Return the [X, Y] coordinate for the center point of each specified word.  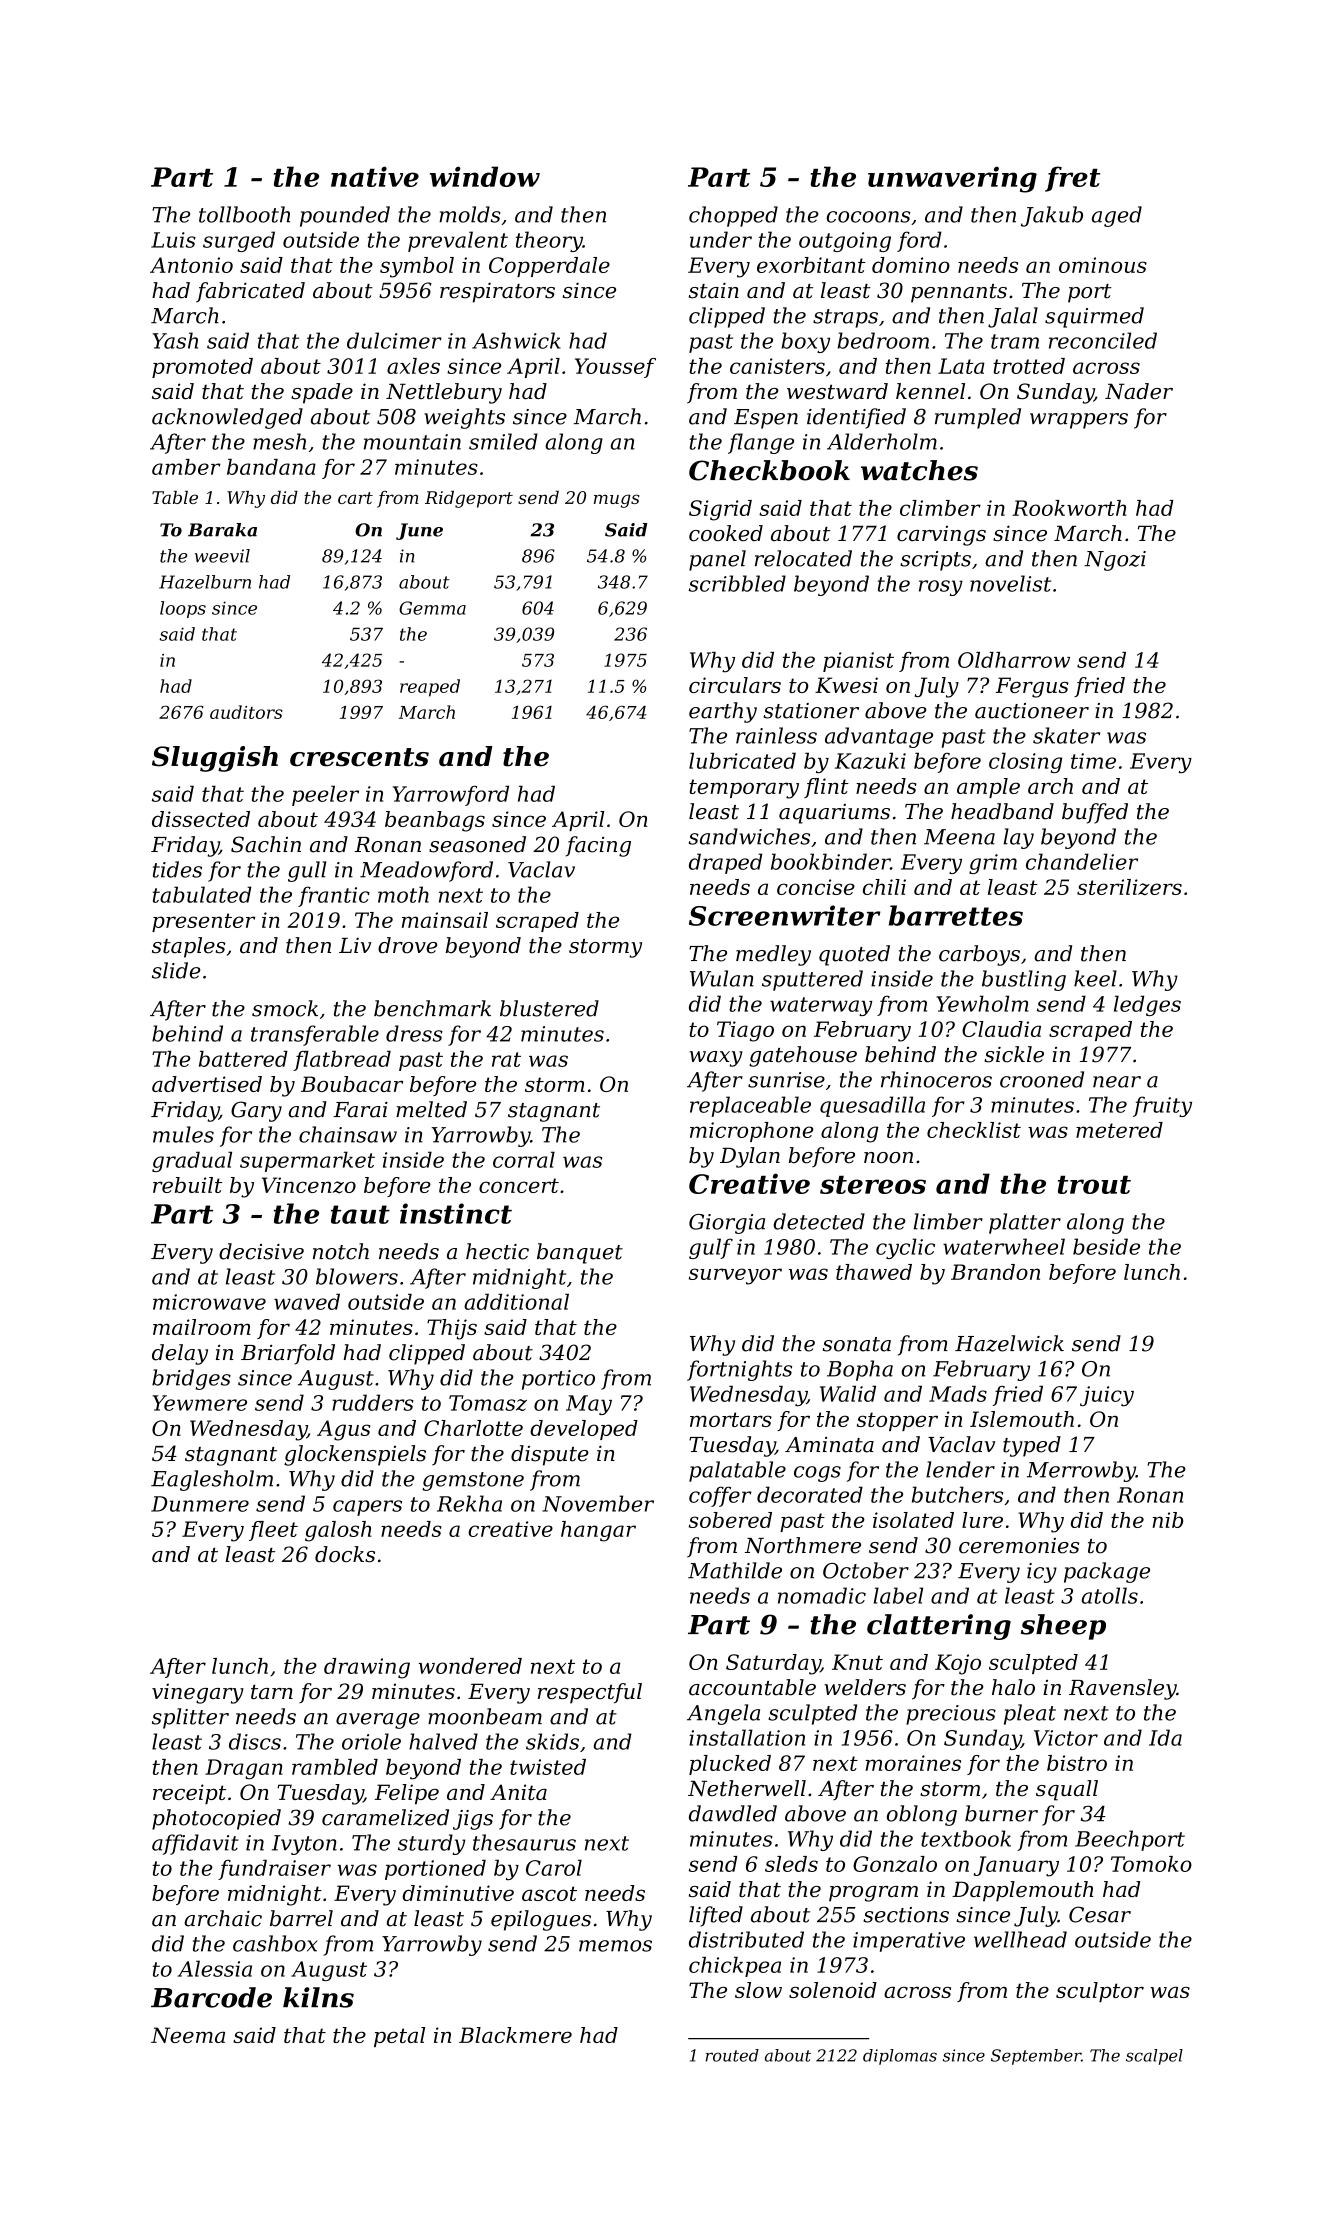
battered [243, 1059]
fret [1073, 179]
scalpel [1154, 2057]
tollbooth [244, 214]
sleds [791, 1864]
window [485, 176]
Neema [188, 2035]
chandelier [1082, 861]
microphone [752, 1132]
